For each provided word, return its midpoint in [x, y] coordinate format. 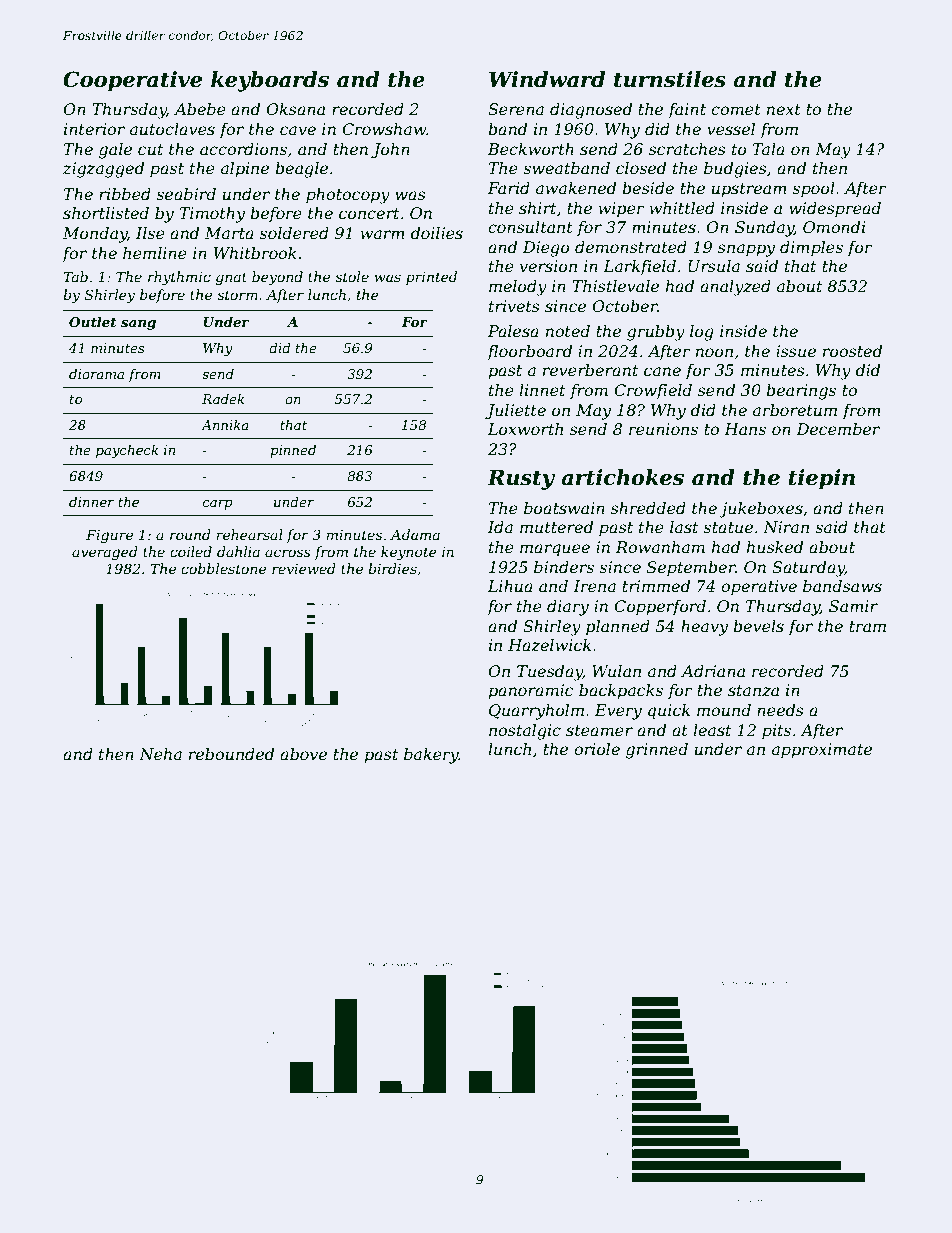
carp [218, 505]
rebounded [231, 754]
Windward [547, 79]
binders [564, 567]
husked [775, 547]
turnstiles [670, 79]
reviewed [304, 568]
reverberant [590, 370]
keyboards [270, 81]
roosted [852, 351]
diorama [96, 374]
